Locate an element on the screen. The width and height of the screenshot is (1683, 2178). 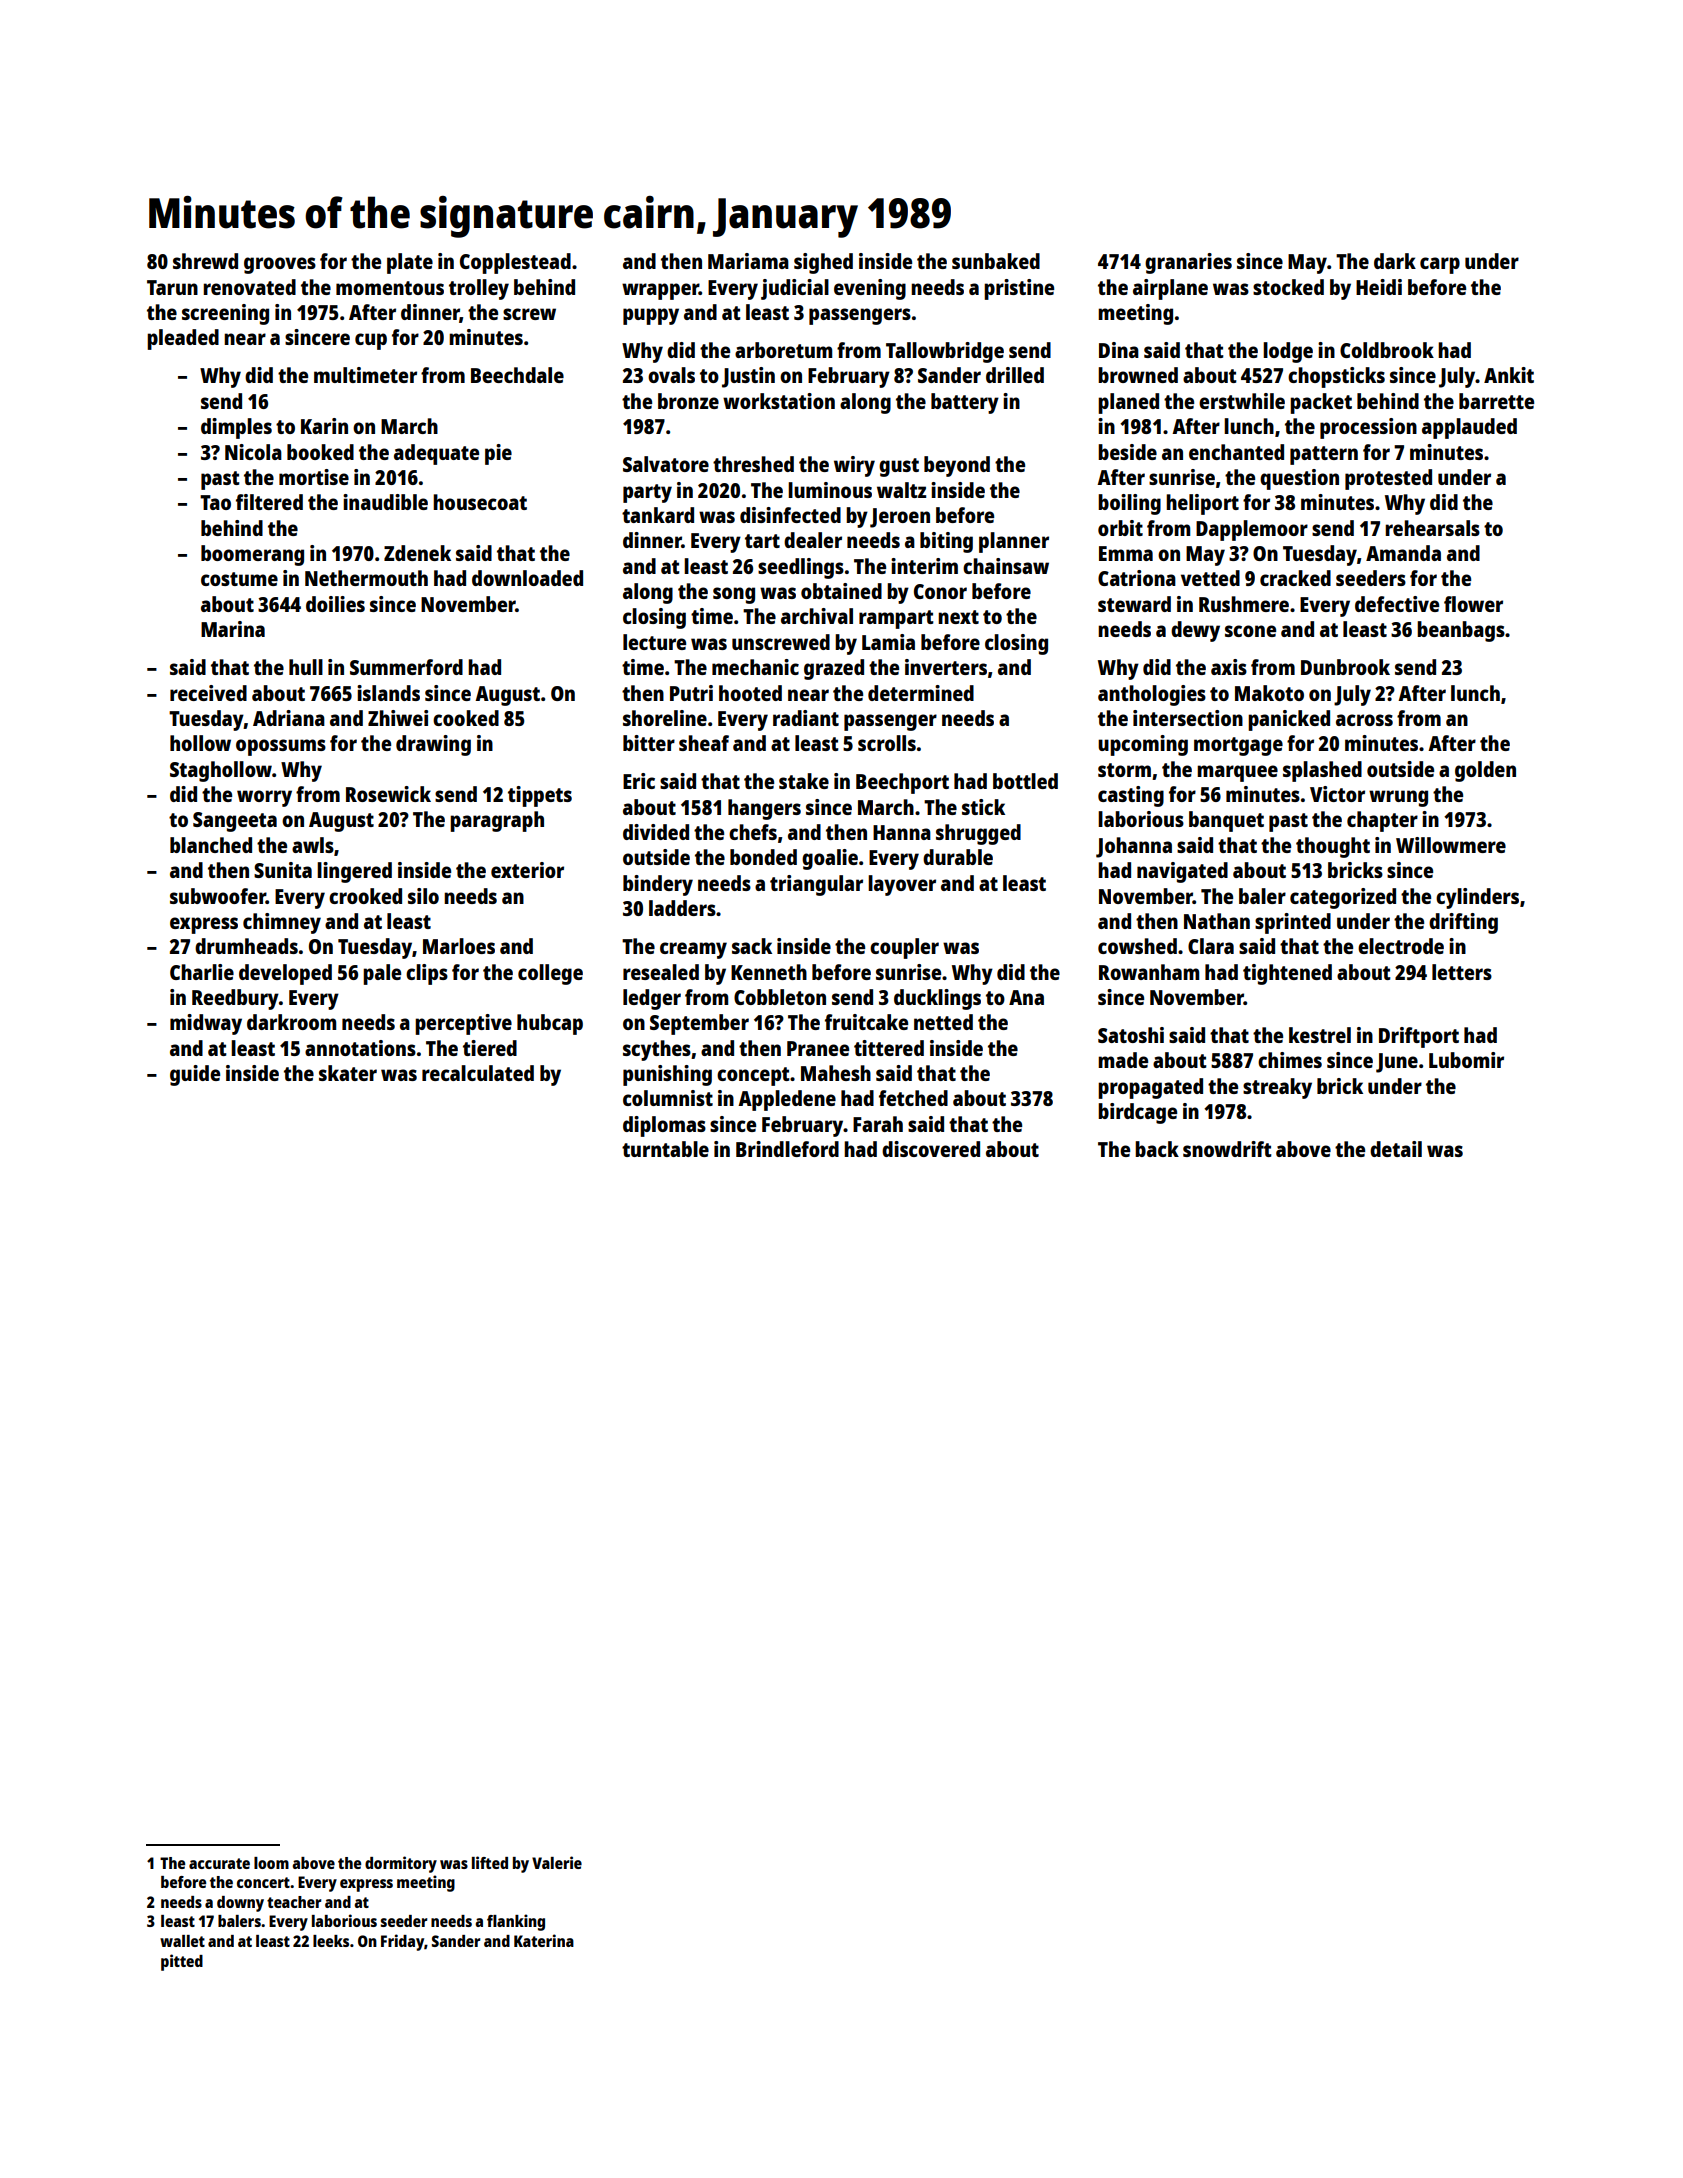
received is located at coordinates (208, 693).
